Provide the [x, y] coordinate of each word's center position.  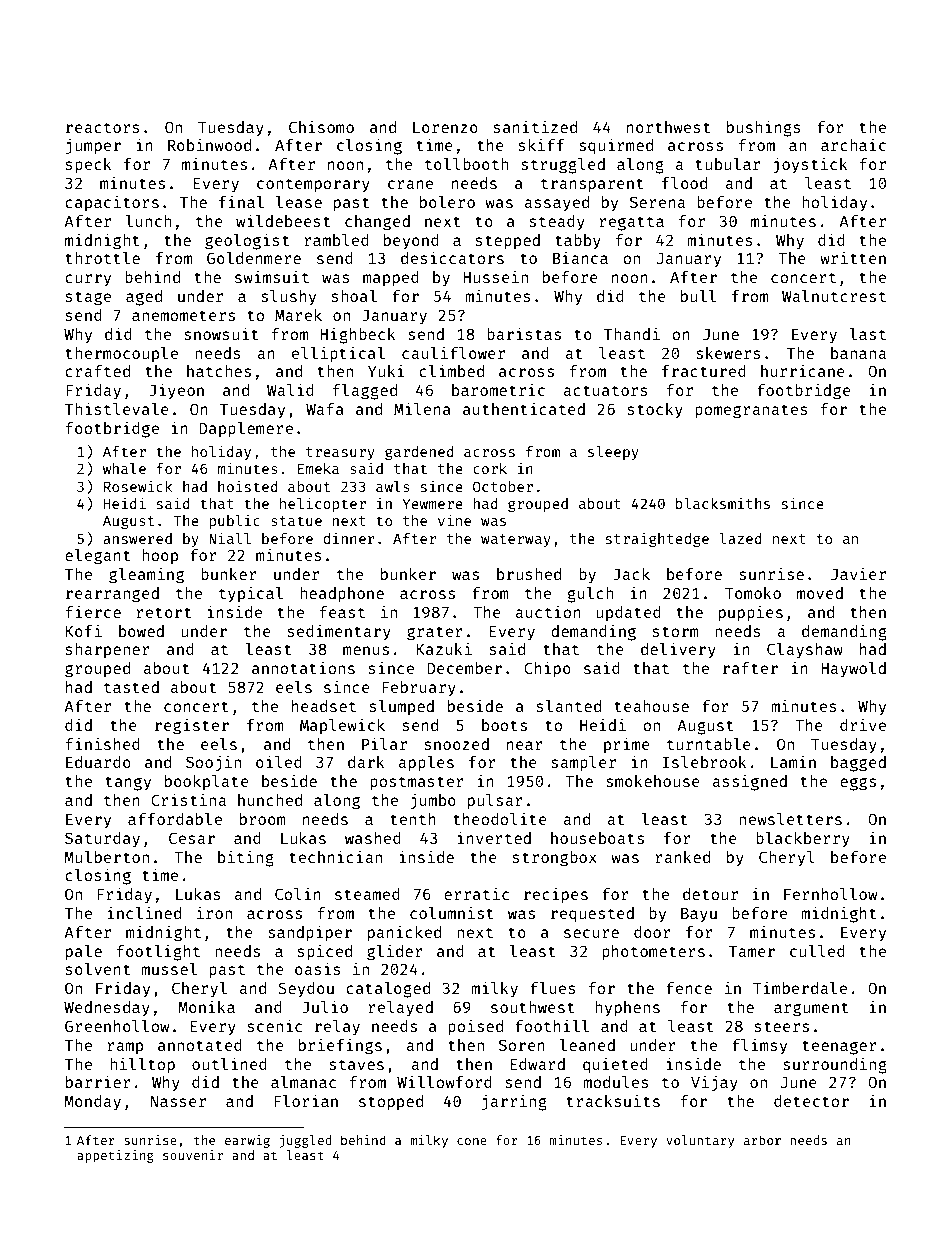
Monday [92, 1103]
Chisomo [321, 126]
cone [472, 1141]
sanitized [535, 126]
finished [103, 743]
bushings [764, 128]
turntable [709, 744]
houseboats [597, 838]
